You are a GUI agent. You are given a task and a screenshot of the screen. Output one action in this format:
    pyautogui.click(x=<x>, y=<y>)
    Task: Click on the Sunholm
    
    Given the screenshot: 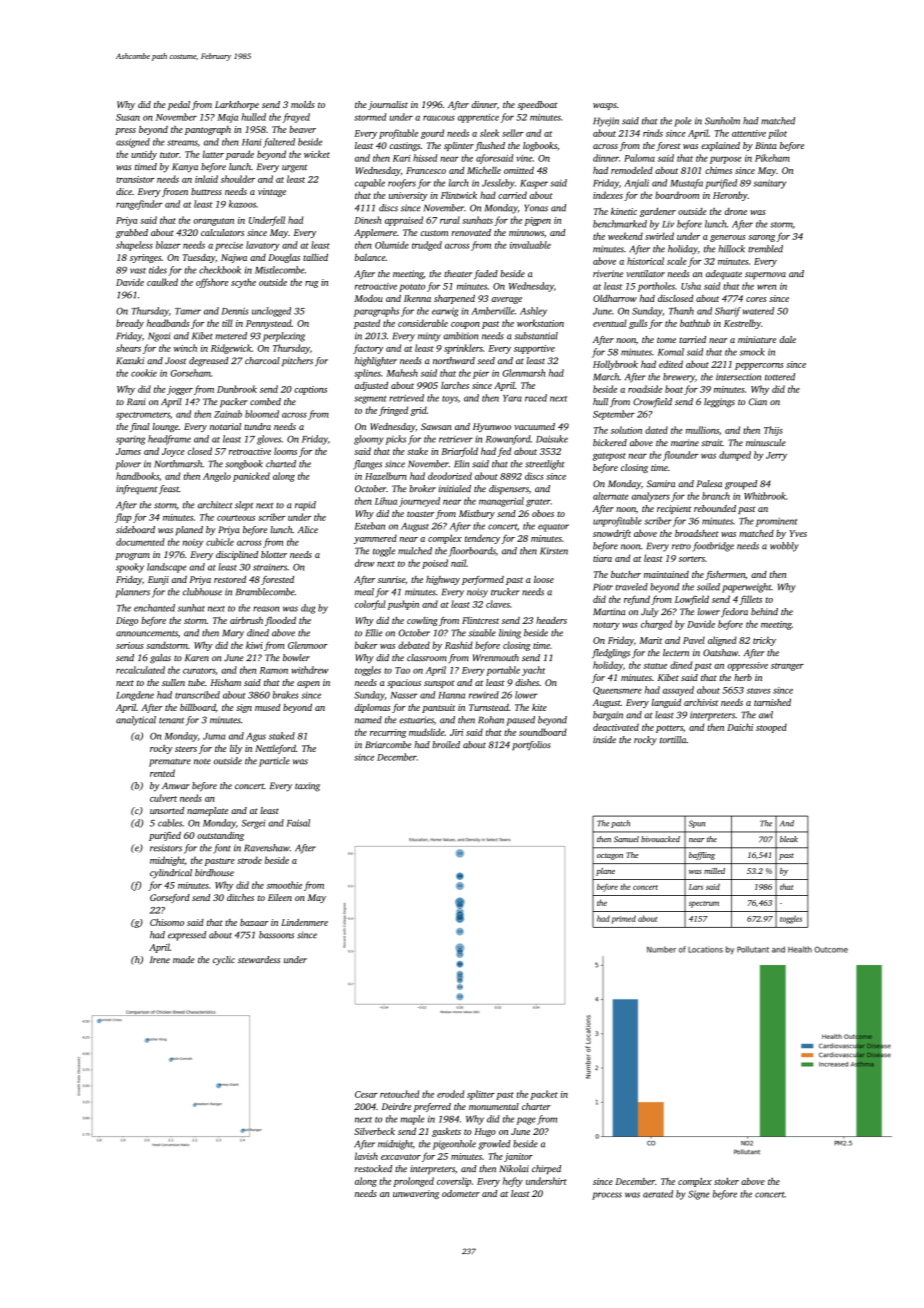 What is the action you would take?
    pyautogui.click(x=722, y=121)
